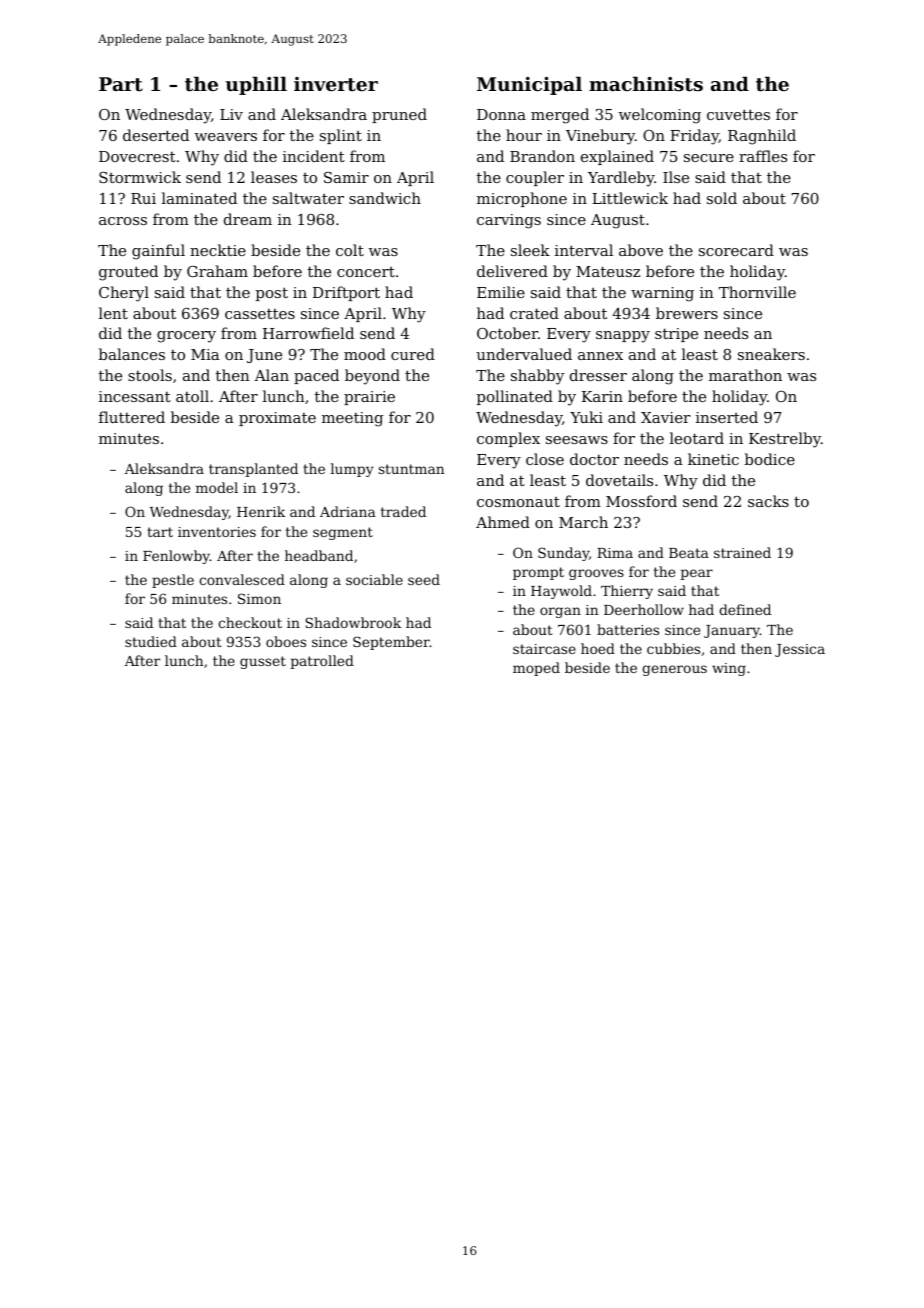 The width and height of the screenshot is (924, 1308). I want to click on atoll, so click(192, 396).
